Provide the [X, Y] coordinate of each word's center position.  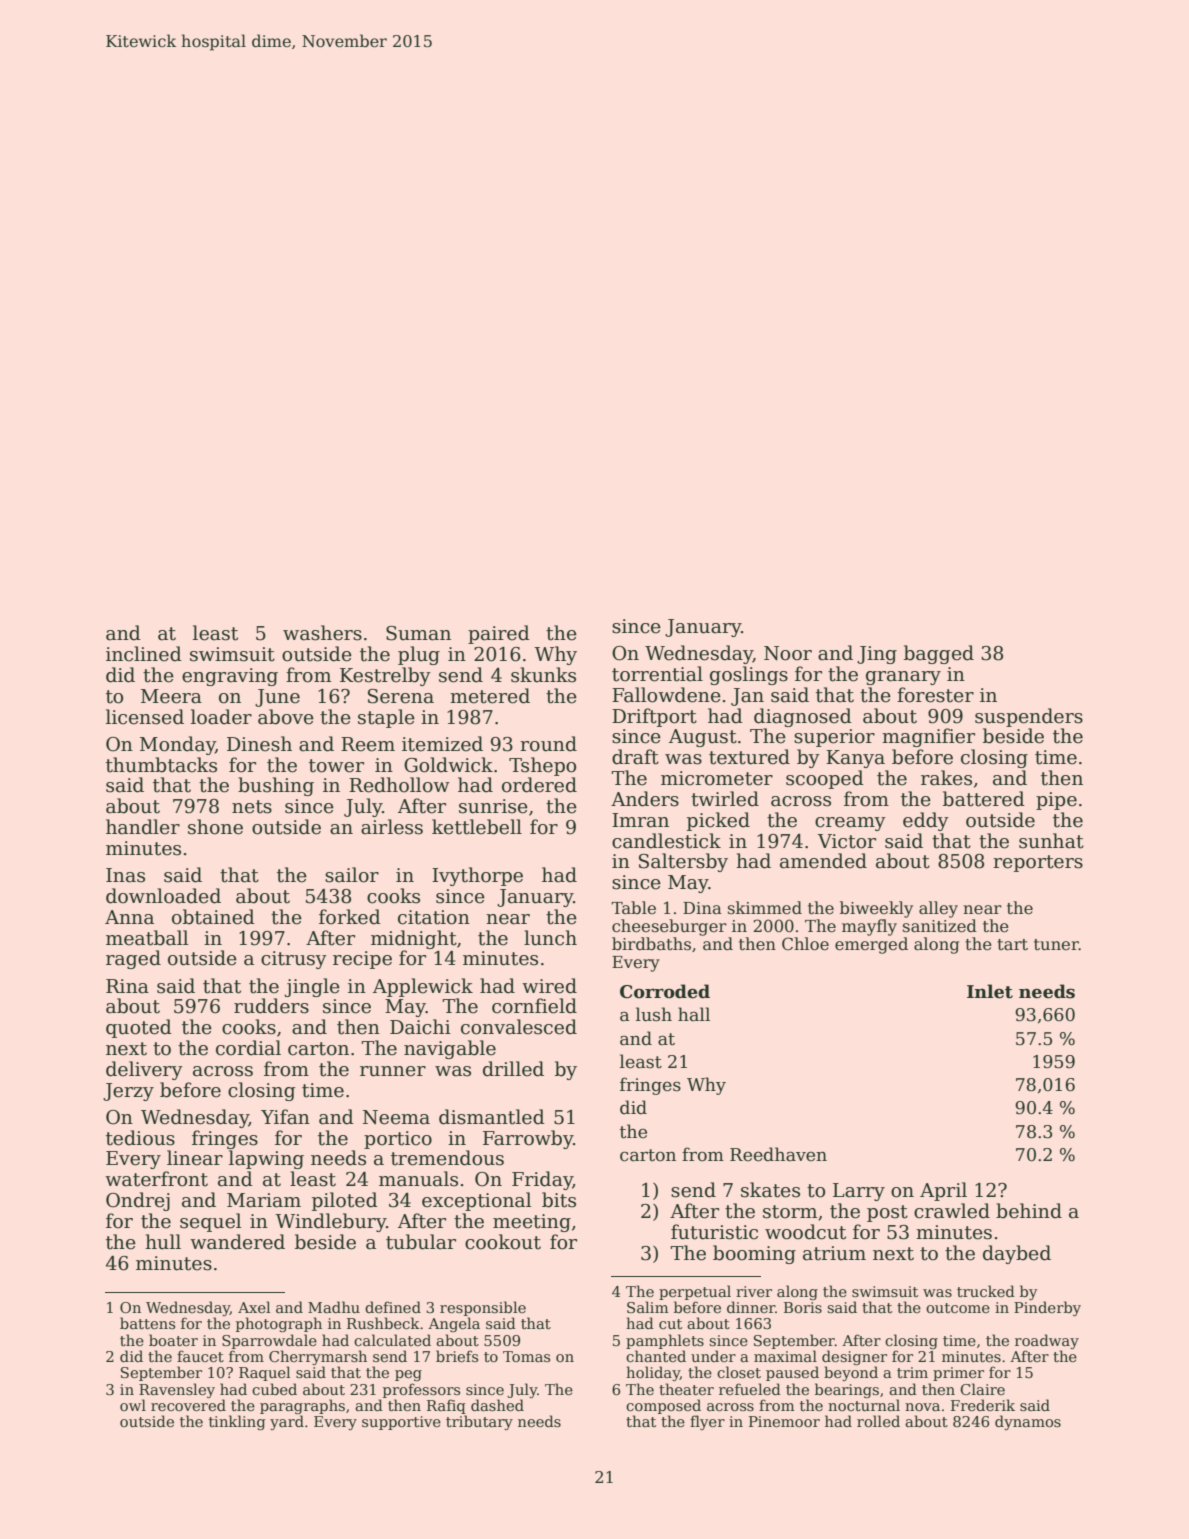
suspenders [1029, 717]
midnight [414, 939]
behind [1029, 1211]
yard [287, 1422]
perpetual [695, 1292]
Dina [702, 908]
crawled [952, 1211]
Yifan [285, 1117]
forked [350, 917]
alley [938, 909]
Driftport [654, 717]
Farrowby [528, 1139]
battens [147, 1323]
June [277, 698]
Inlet [990, 991]
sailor [352, 875]
